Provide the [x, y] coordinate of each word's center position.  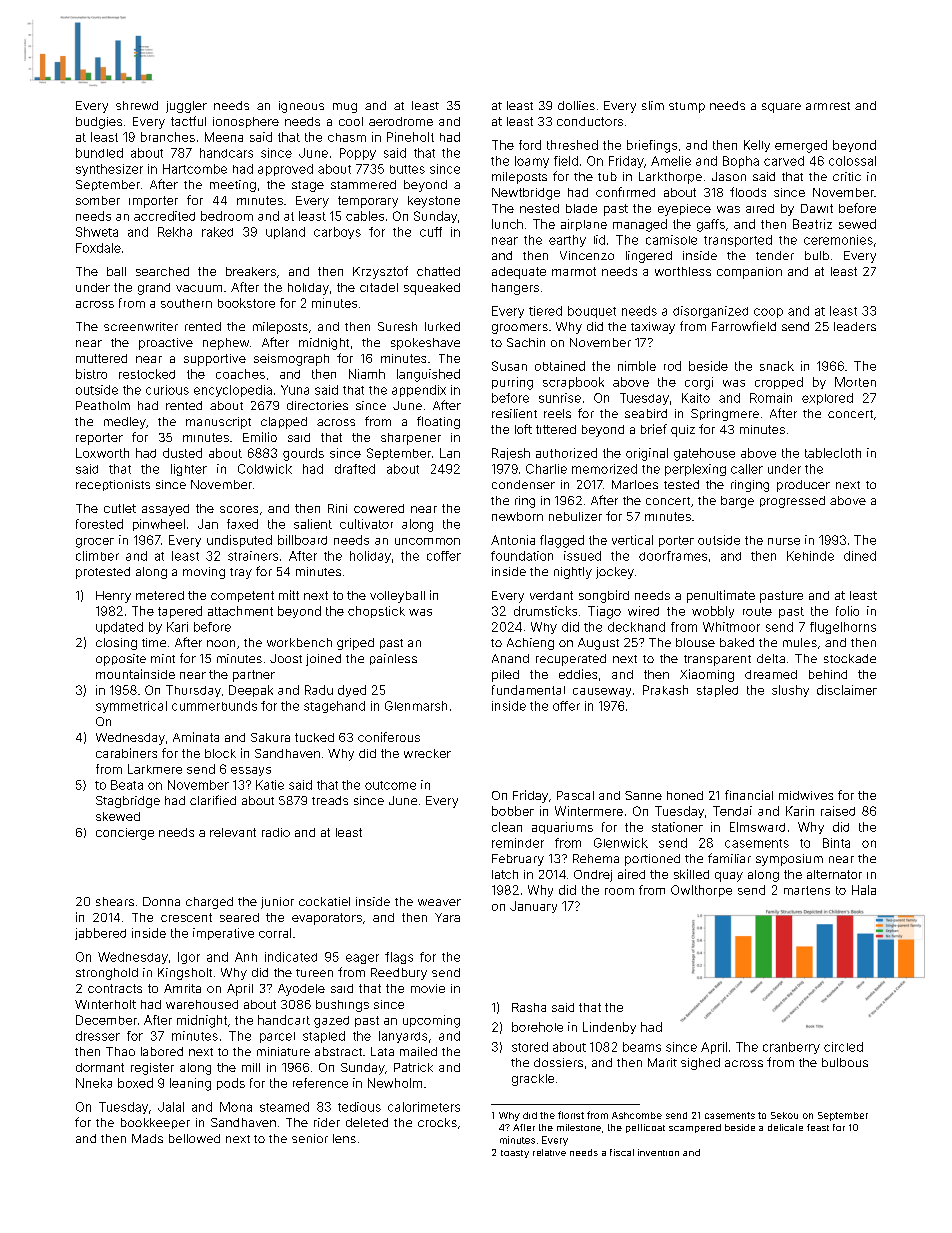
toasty [515, 1154]
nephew [226, 344]
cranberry [791, 1048]
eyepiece [684, 210]
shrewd [137, 105]
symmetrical [131, 707]
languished [428, 375]
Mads [147, 1138]
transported [738, 241]
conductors [590, 121]
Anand [510, 658]
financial [749, 795]
